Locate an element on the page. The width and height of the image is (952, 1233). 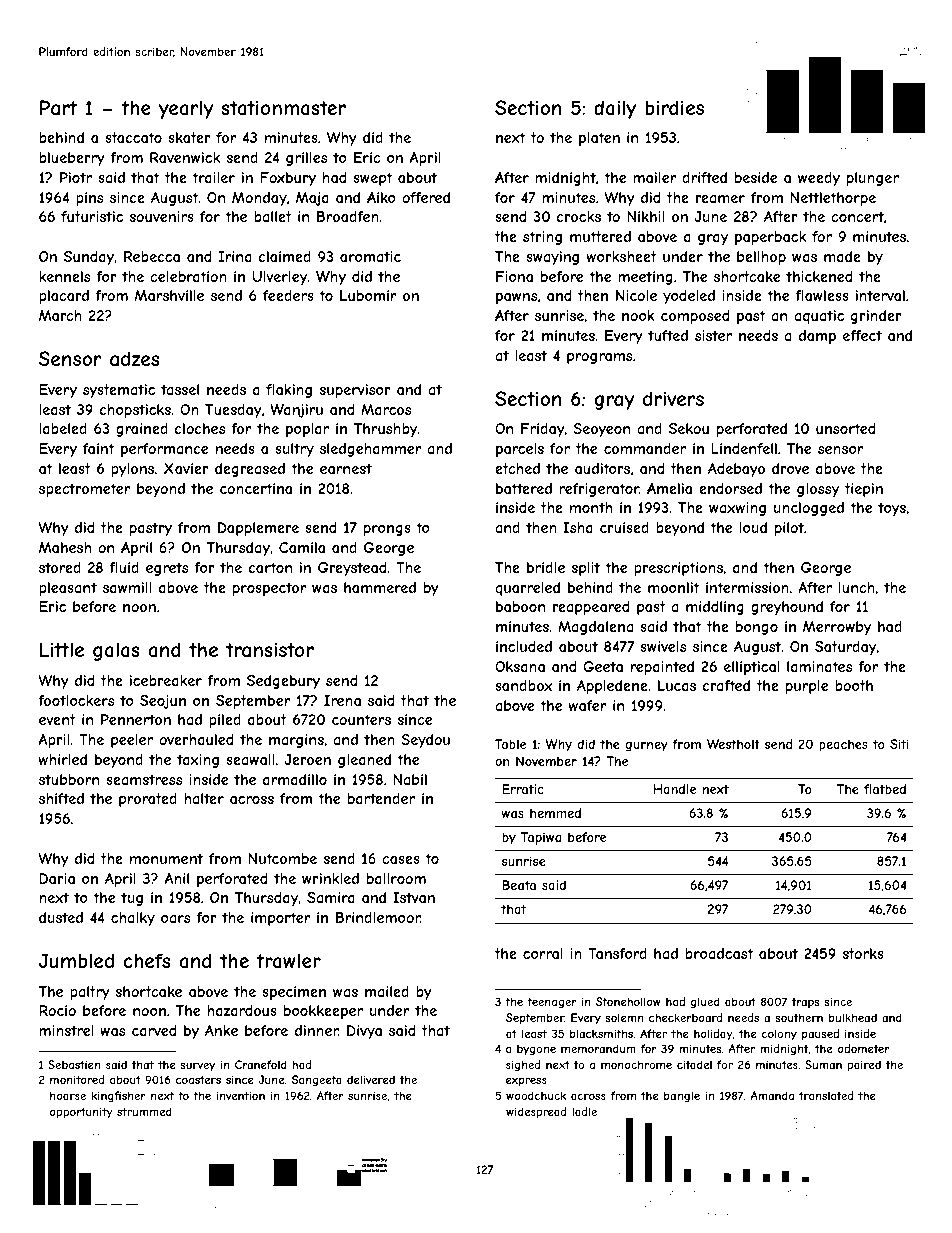
platen is located at coordinates (599, 139).
